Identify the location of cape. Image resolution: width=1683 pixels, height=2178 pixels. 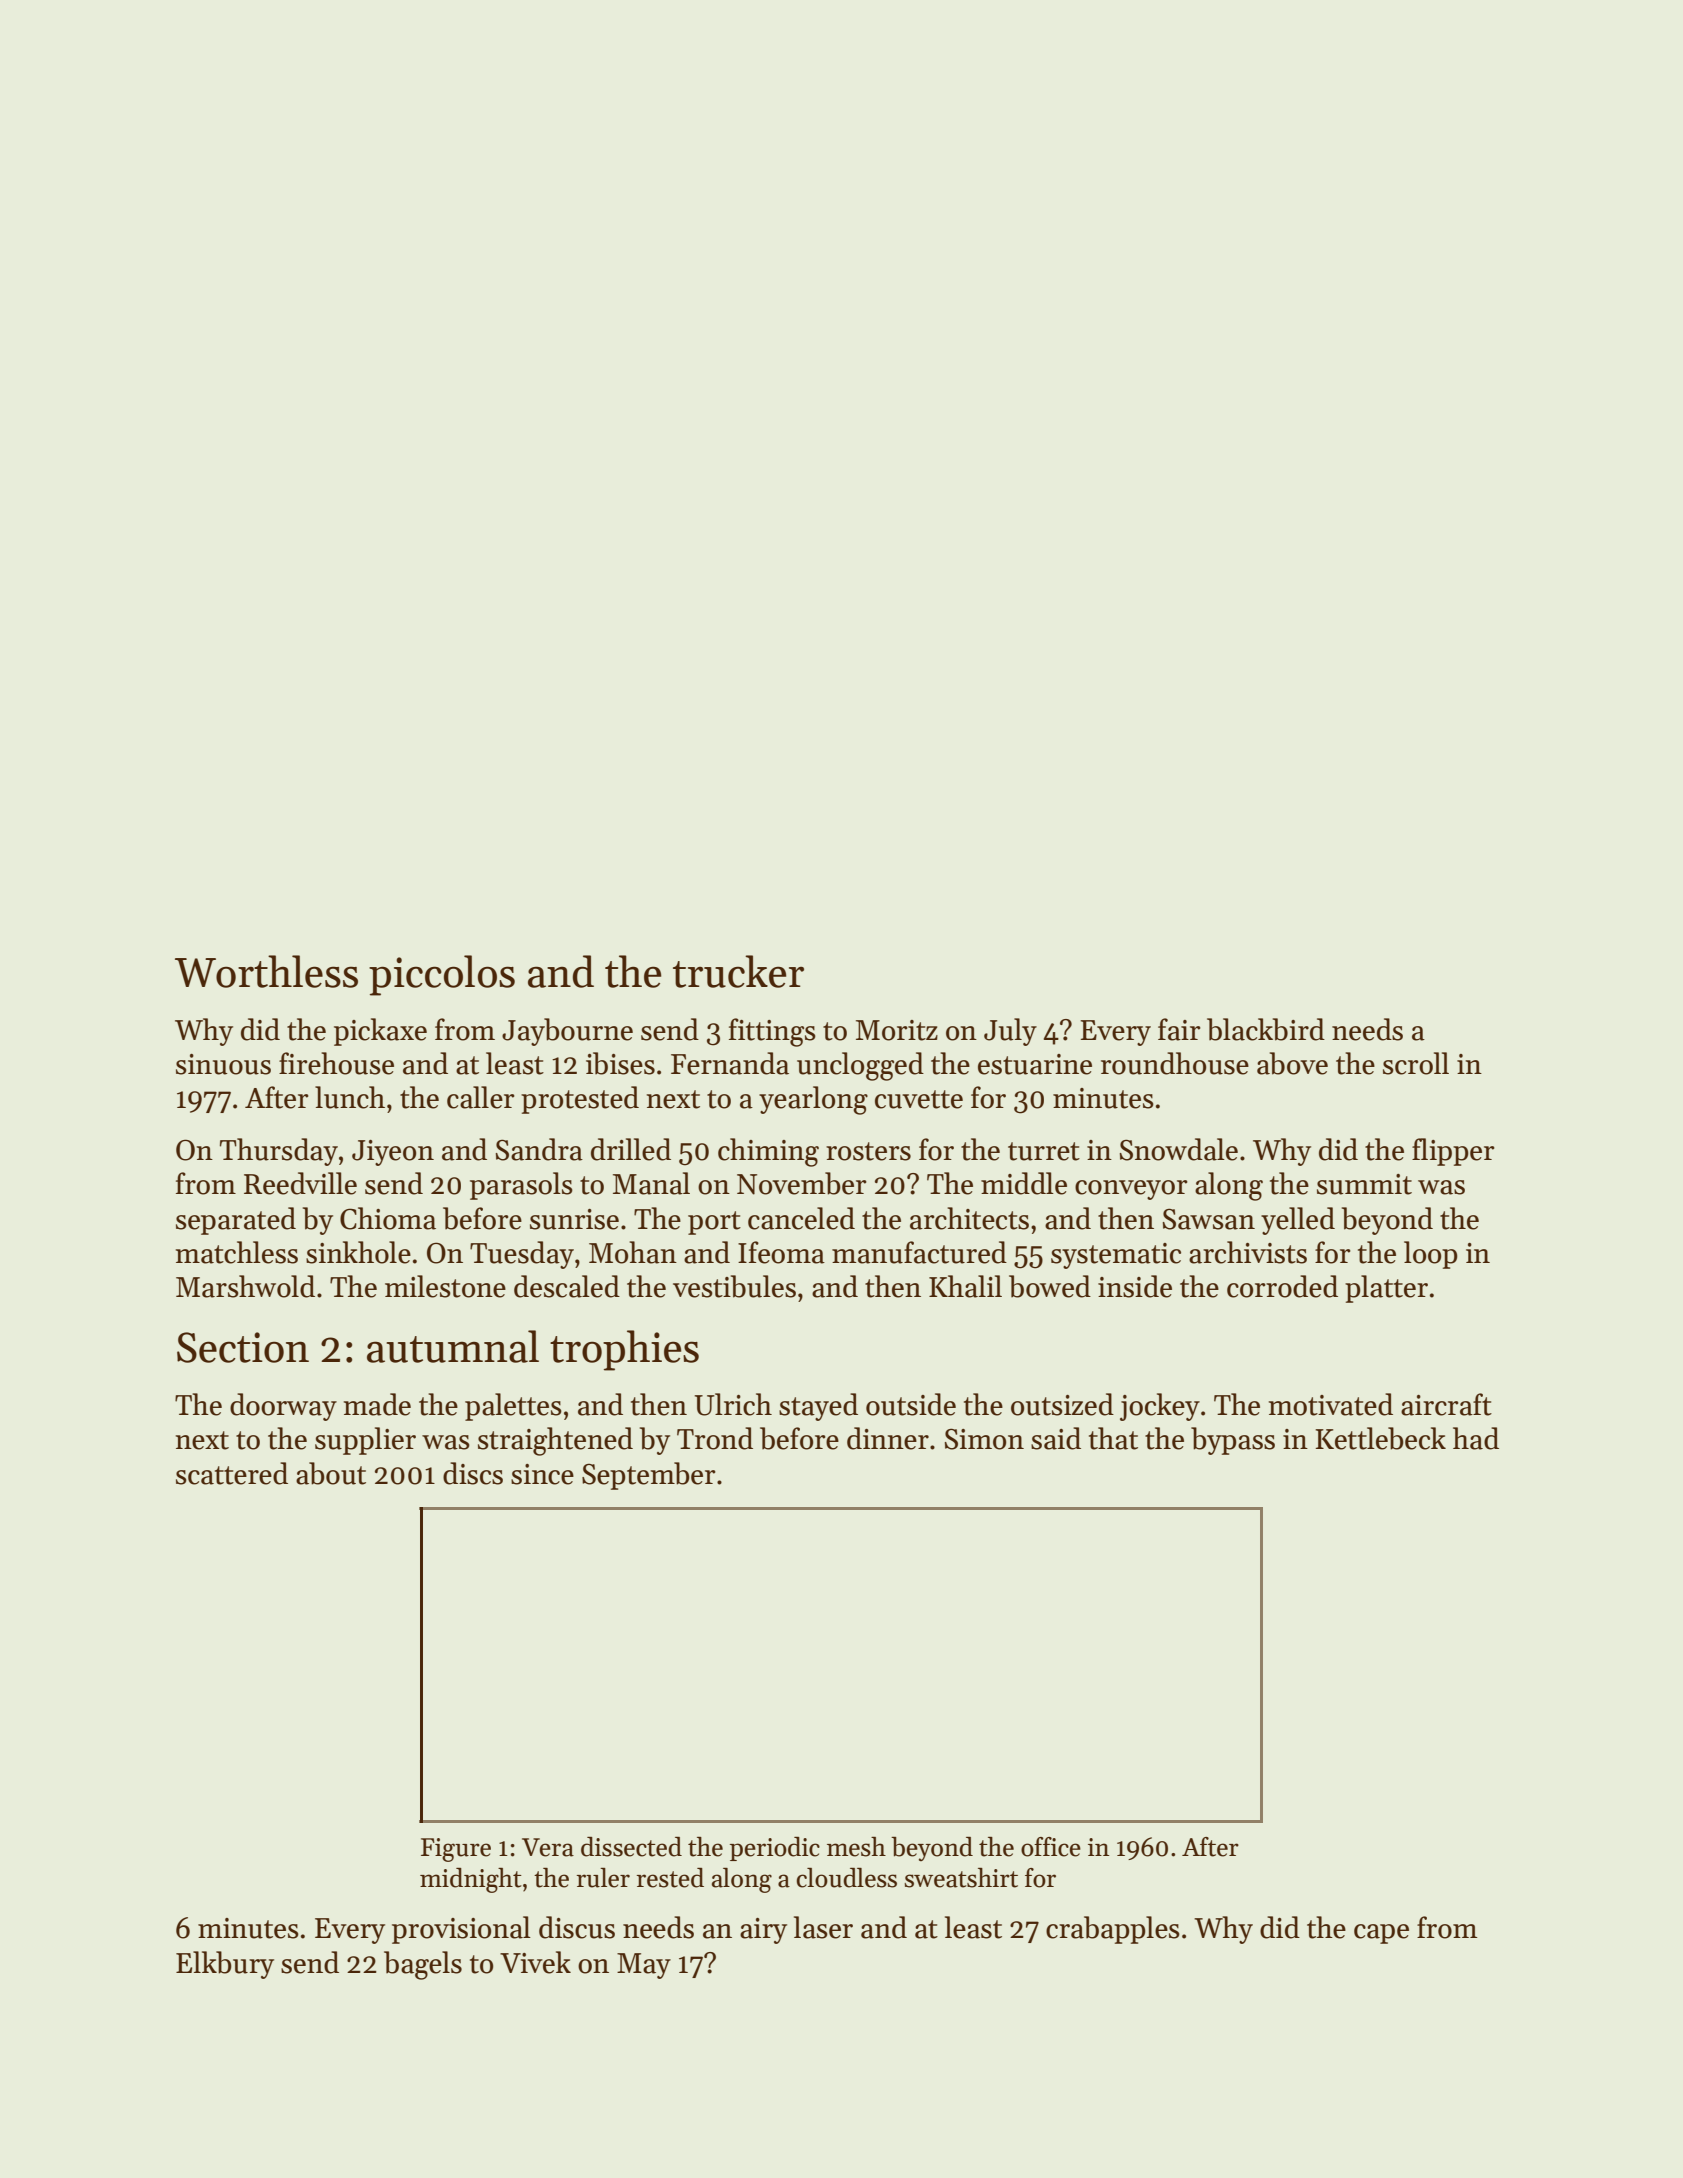
(1381, 1934).
